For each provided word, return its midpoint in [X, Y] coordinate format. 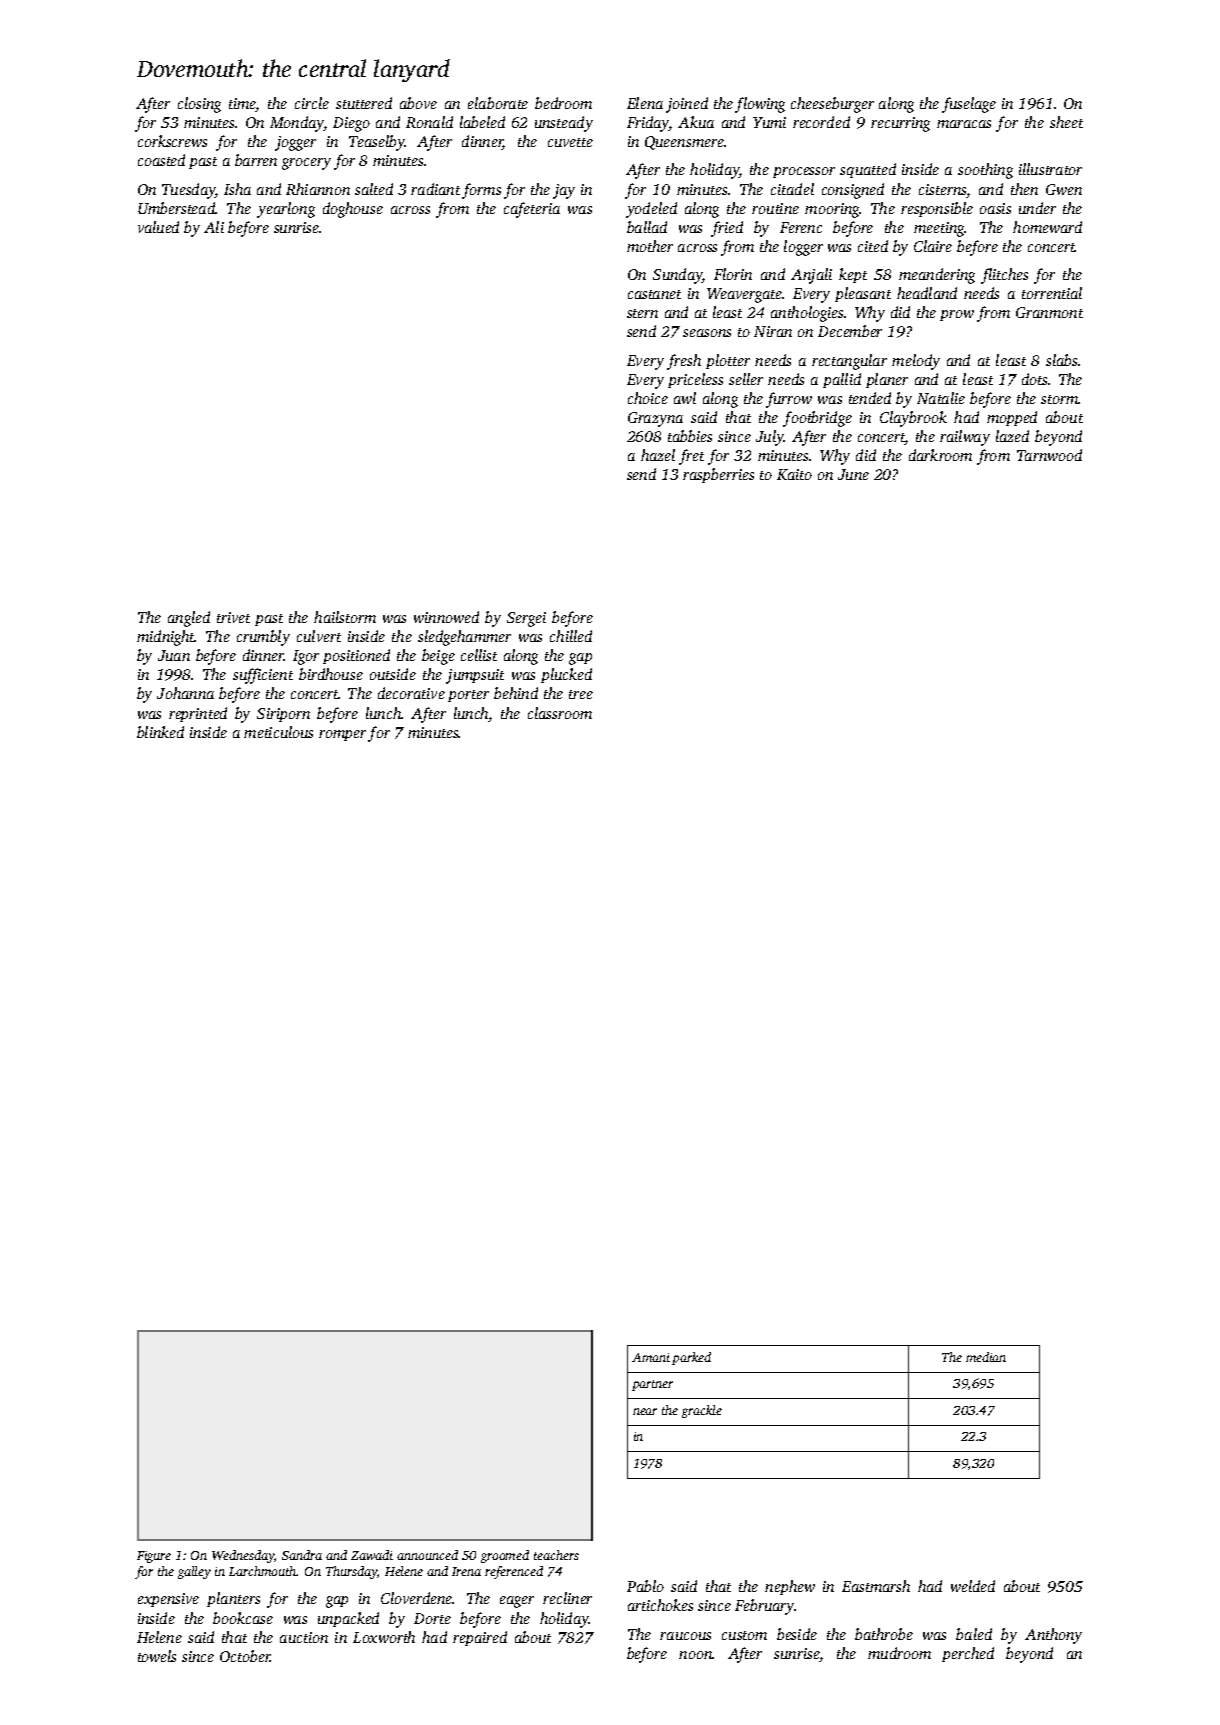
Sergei [526, 619]
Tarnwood [1049, 455]
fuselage [969, 105]
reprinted [198, 714]
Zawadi [372, 1555]
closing [199, 105]
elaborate [498, 103]
